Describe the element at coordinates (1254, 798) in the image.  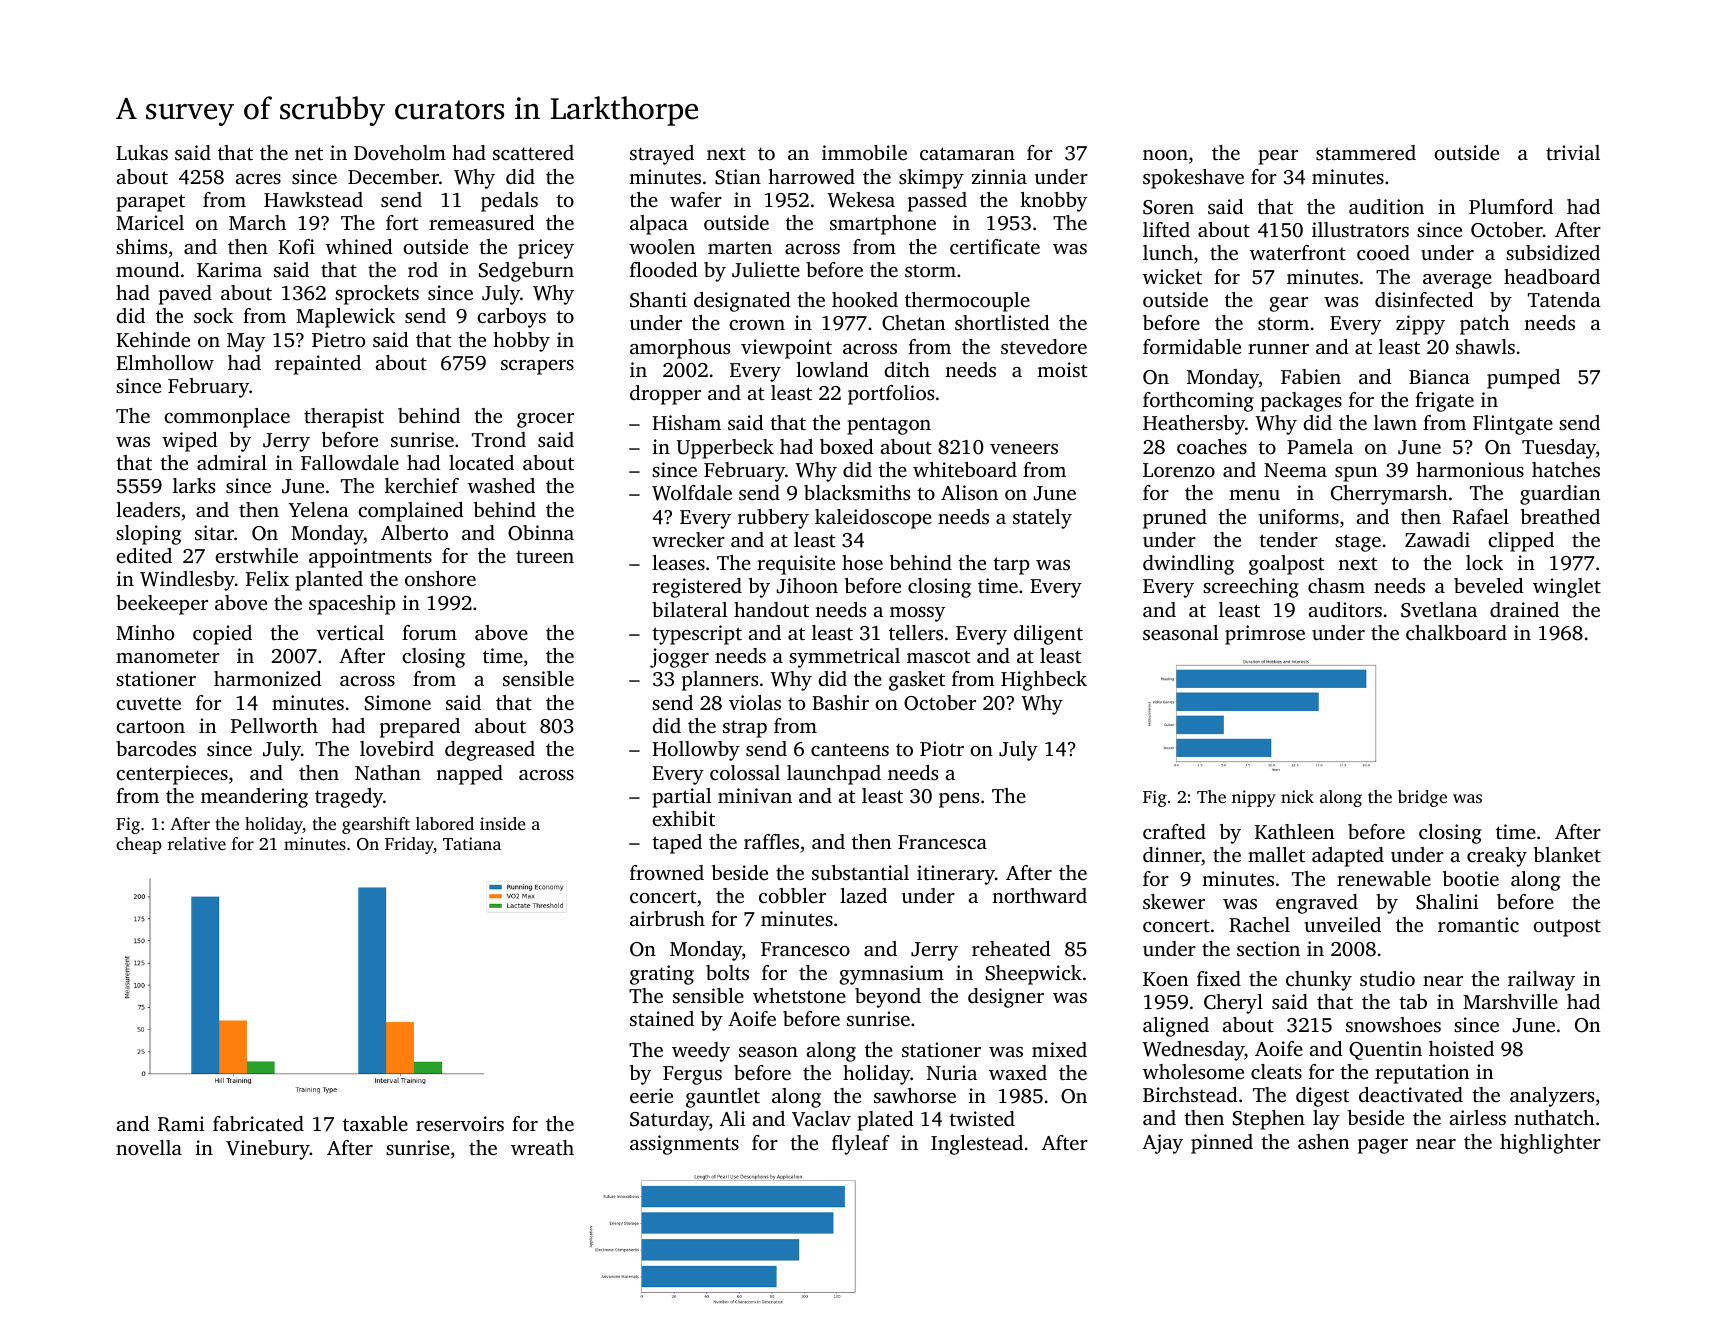
I see `nippy` at that location.
